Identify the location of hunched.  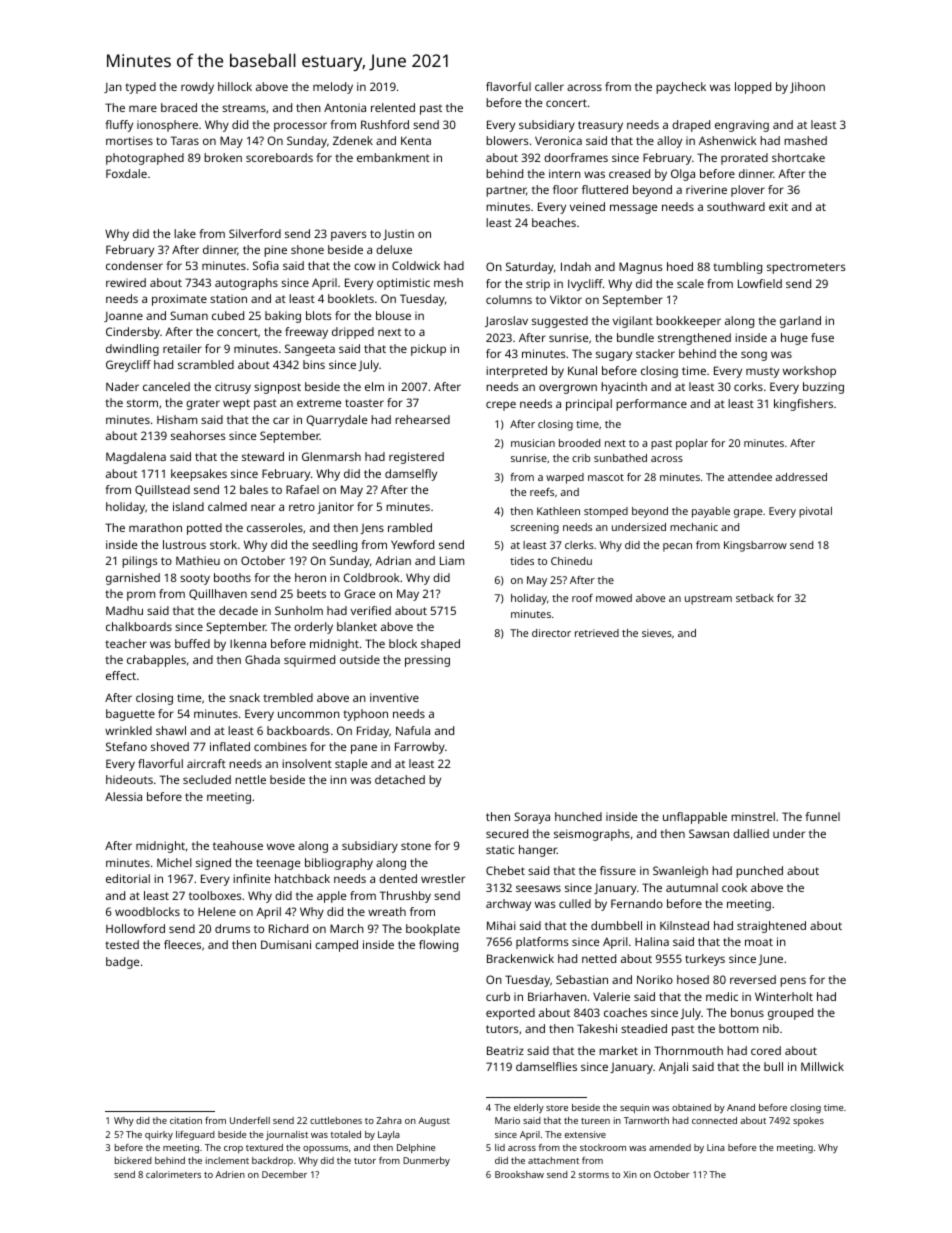
(578, 816).
